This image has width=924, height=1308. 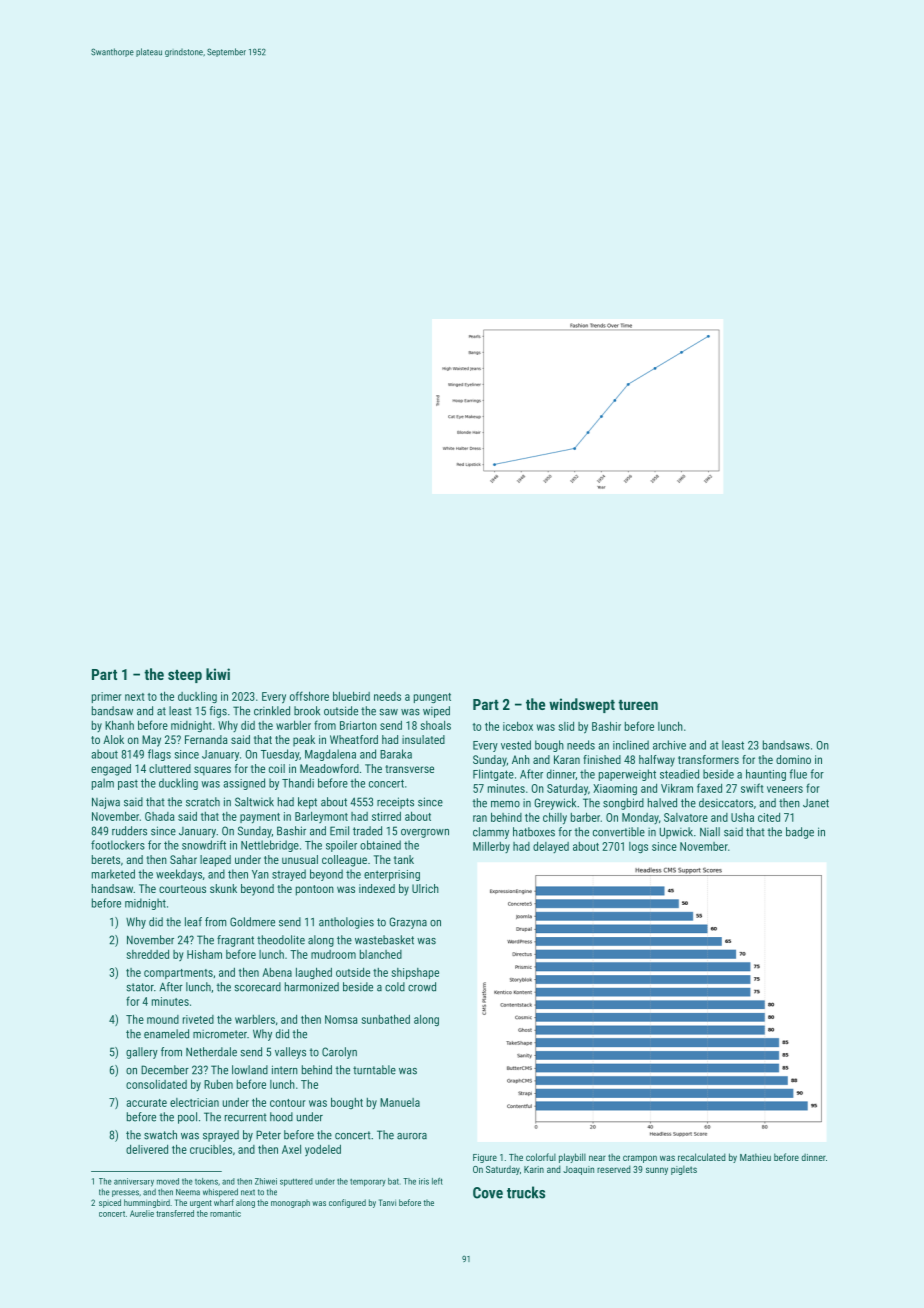 I want to click on sunny, so click(x=657, y=1171).
